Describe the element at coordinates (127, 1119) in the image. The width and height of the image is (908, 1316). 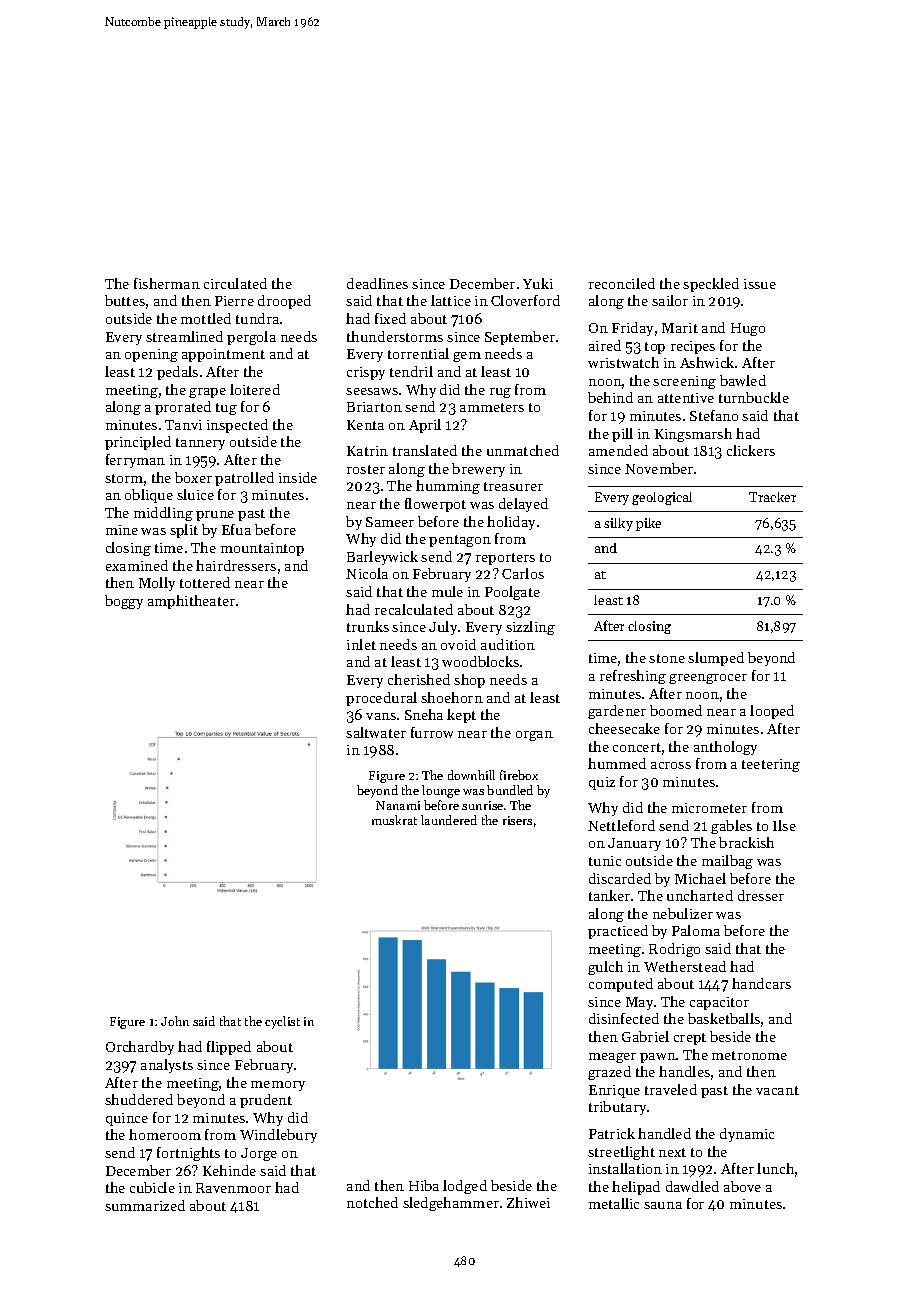
I see `quince` at that location.
